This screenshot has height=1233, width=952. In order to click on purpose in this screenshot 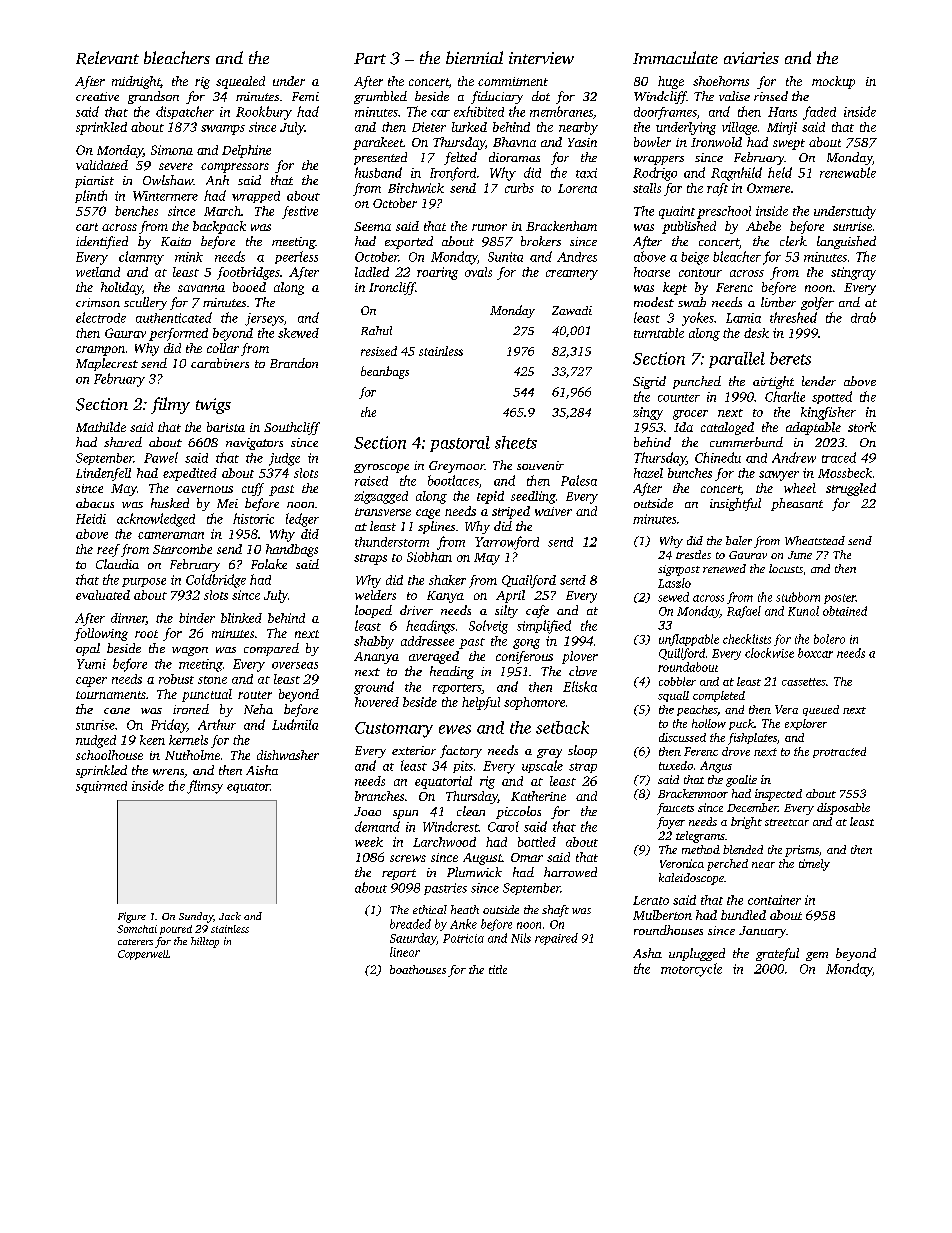, I will do `click(144, 582)`.
